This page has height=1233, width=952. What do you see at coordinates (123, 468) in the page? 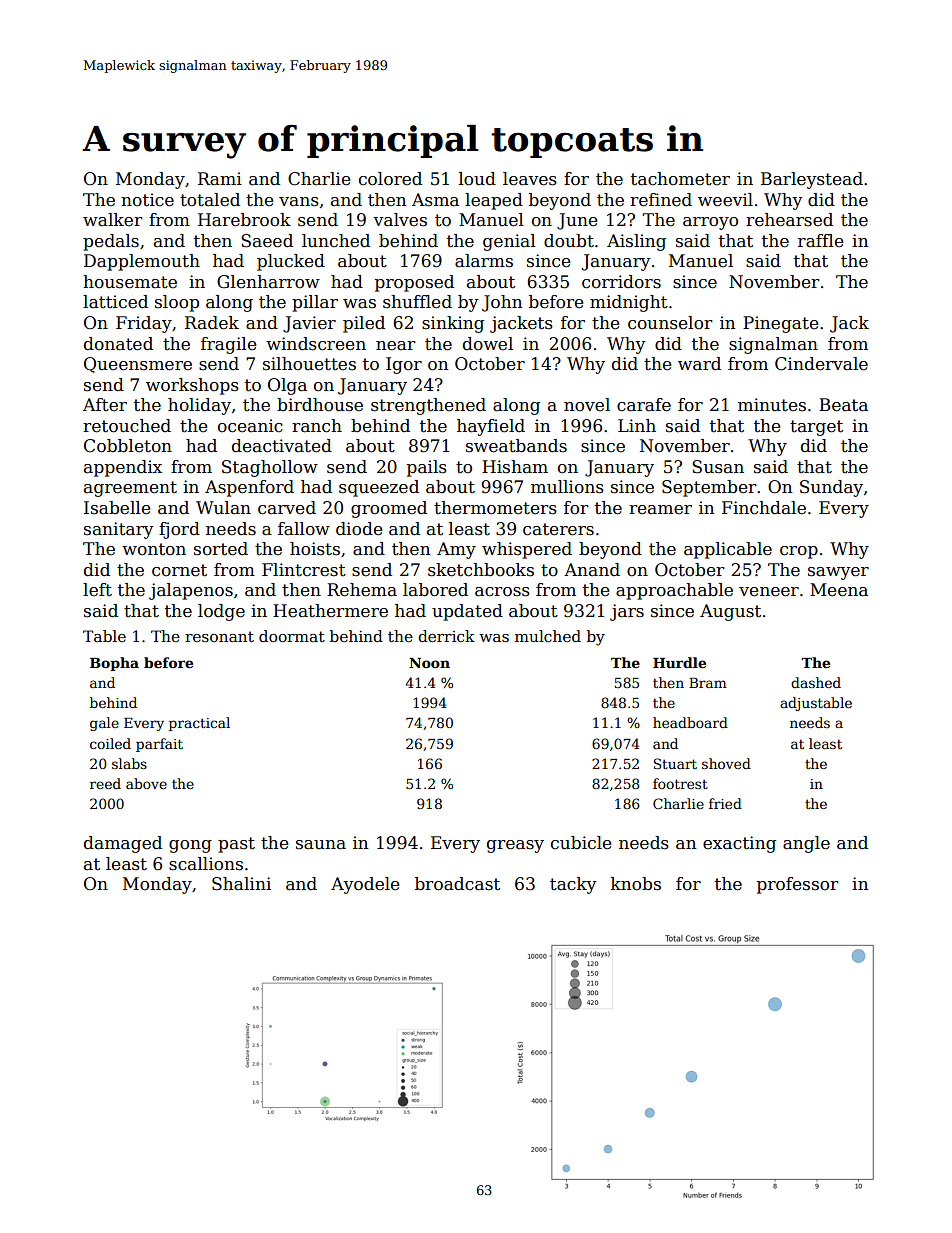
I see `appendix` at bounding box center [123, 468].
